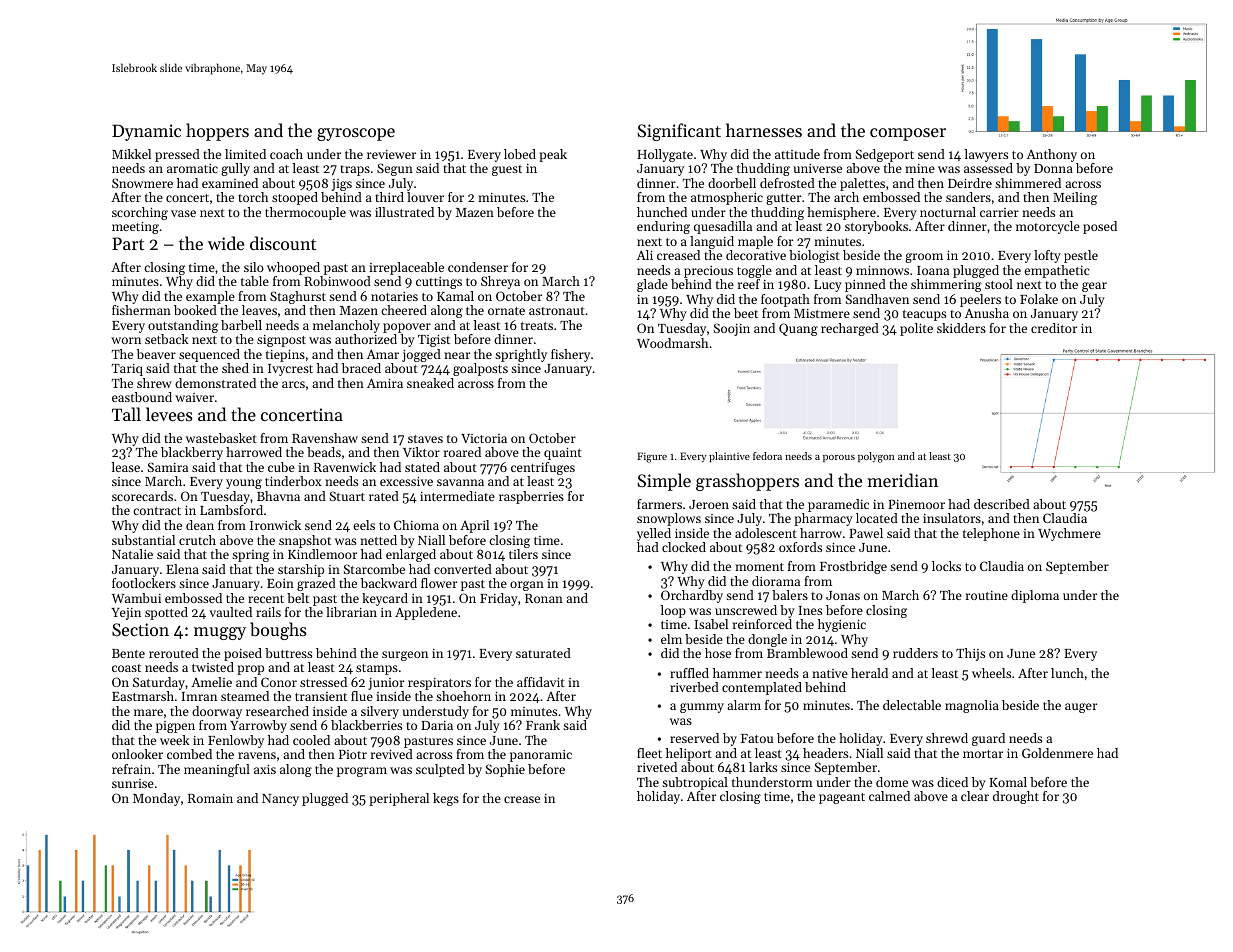 The image size is (1233, 952). What do you see at coordinates (946, 566) in the screenshot?
I see `locks` at bounding box center [946, 566].
